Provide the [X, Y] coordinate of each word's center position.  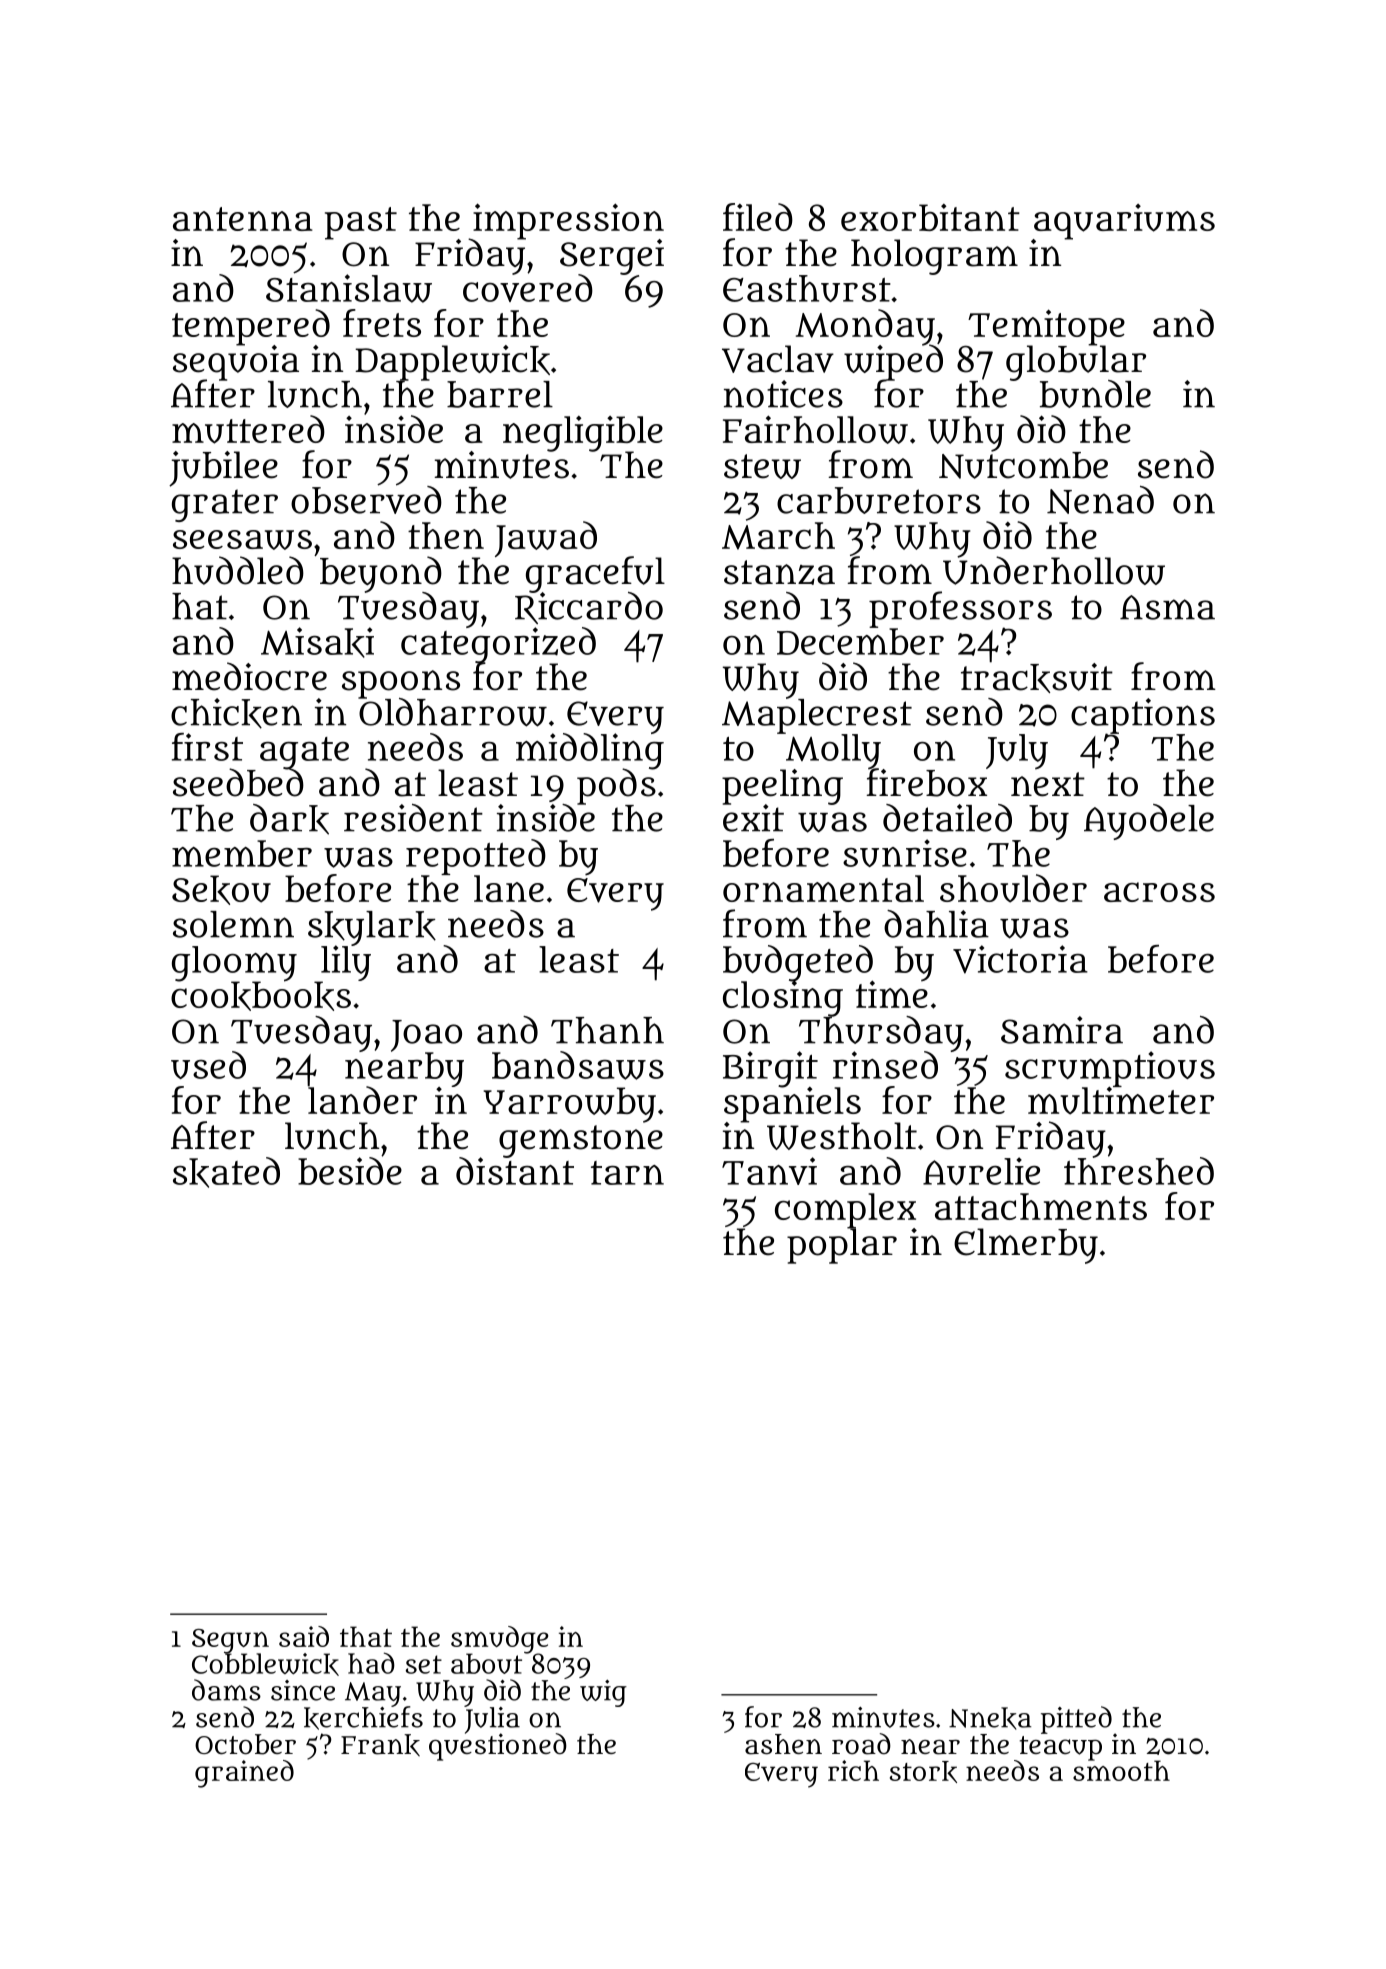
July [1017, 752]
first [207, 747]
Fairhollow [815, 429]
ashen [783, 1744]
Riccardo [589, 608]
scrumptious [1110, 1069]
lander [362, 1100]
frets [382, 323]
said [304, 1636]
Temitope [1046, 327]
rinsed [885, 1065]
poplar [842, 1246]
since [303, 1690]
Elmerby [1026, 1246]
